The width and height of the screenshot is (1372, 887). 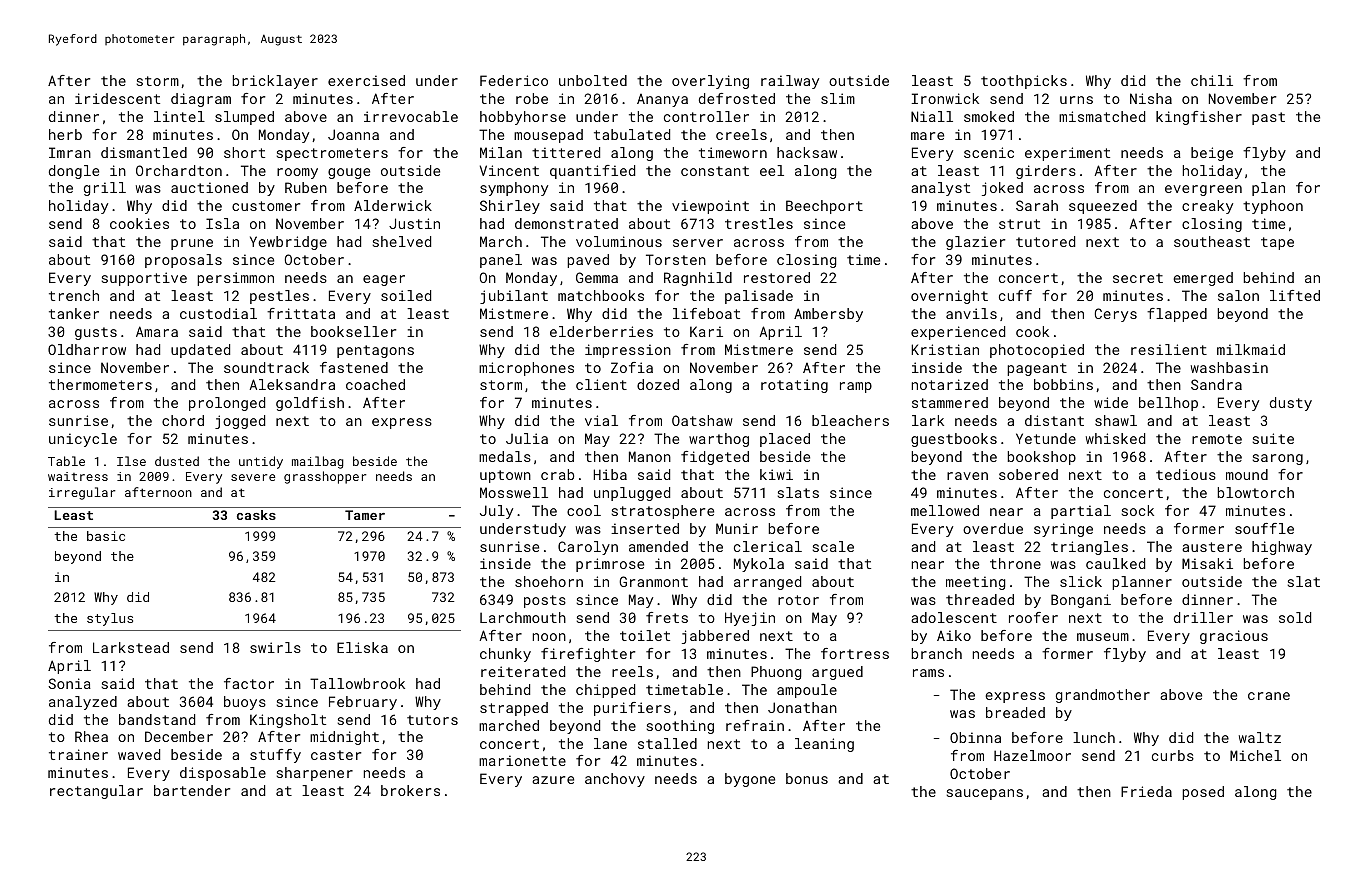 I want to click on unbolted, so click(x=593, y=80).
